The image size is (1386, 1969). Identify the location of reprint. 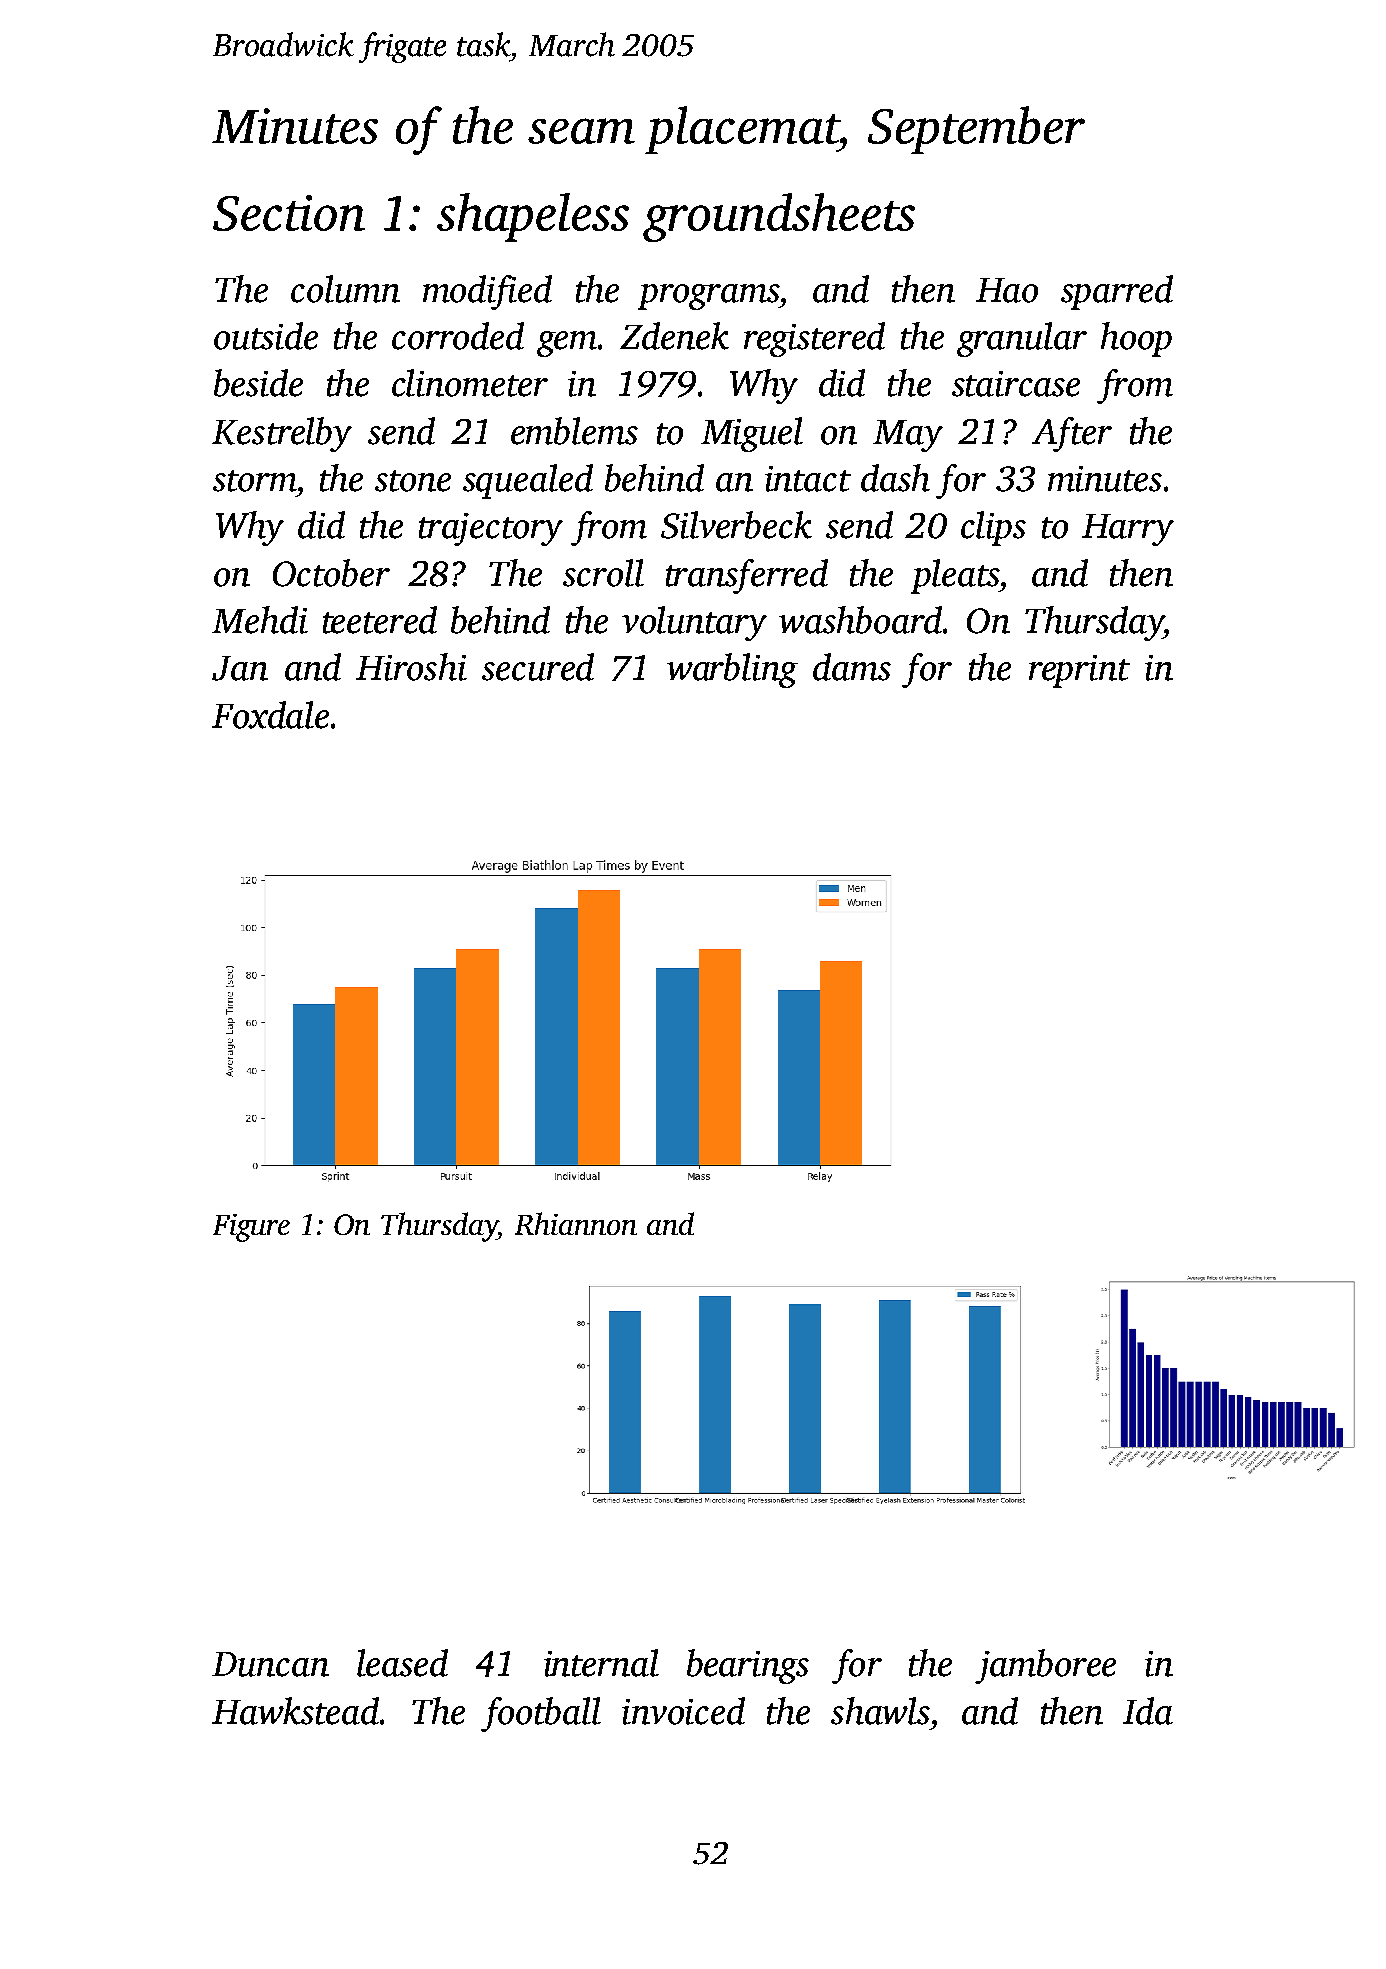
(1079, 671).
